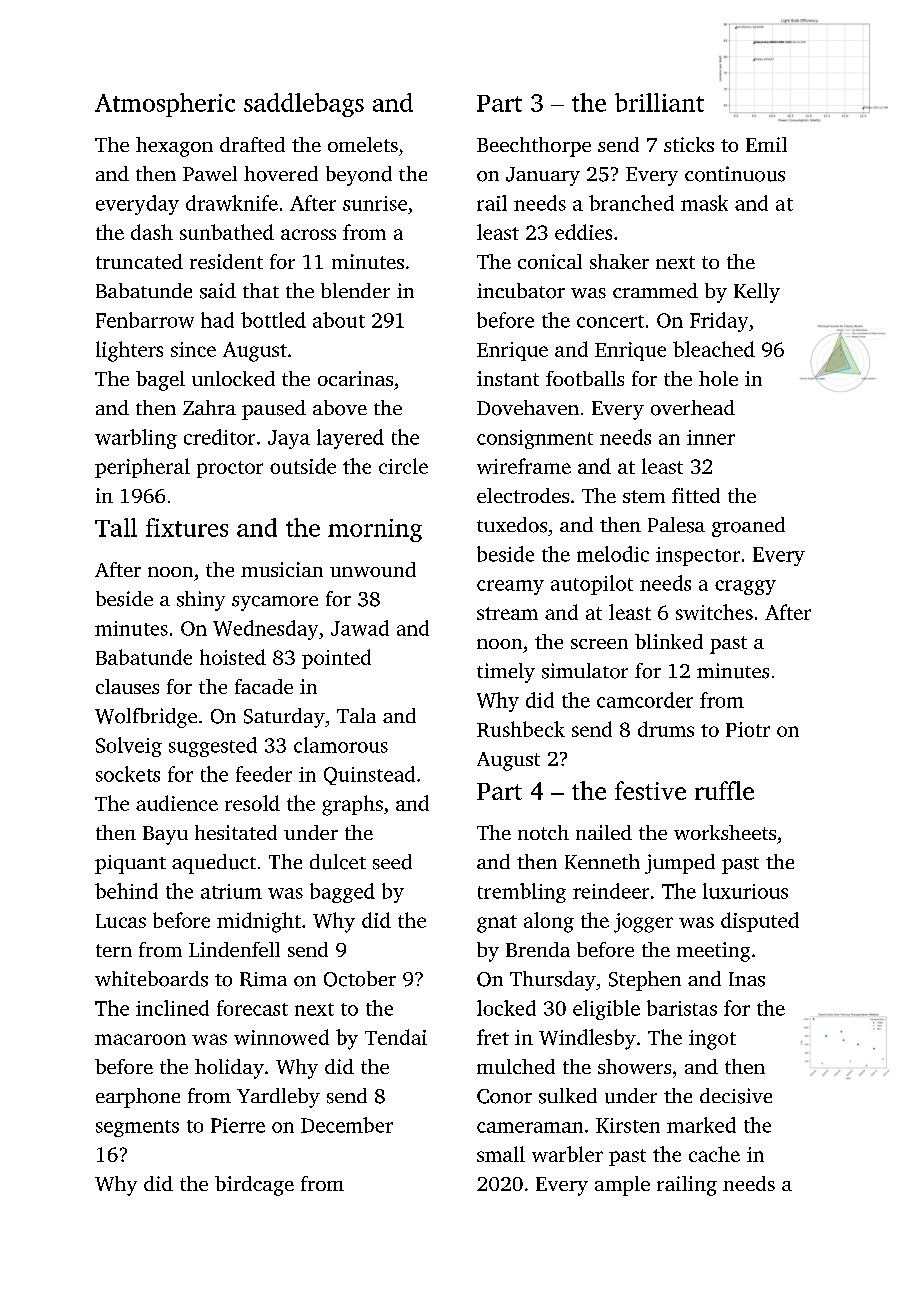 This image has width=908, height=1316. Describe the element at coordinates (735, 174) in the image. I see `continuous` at that location.
